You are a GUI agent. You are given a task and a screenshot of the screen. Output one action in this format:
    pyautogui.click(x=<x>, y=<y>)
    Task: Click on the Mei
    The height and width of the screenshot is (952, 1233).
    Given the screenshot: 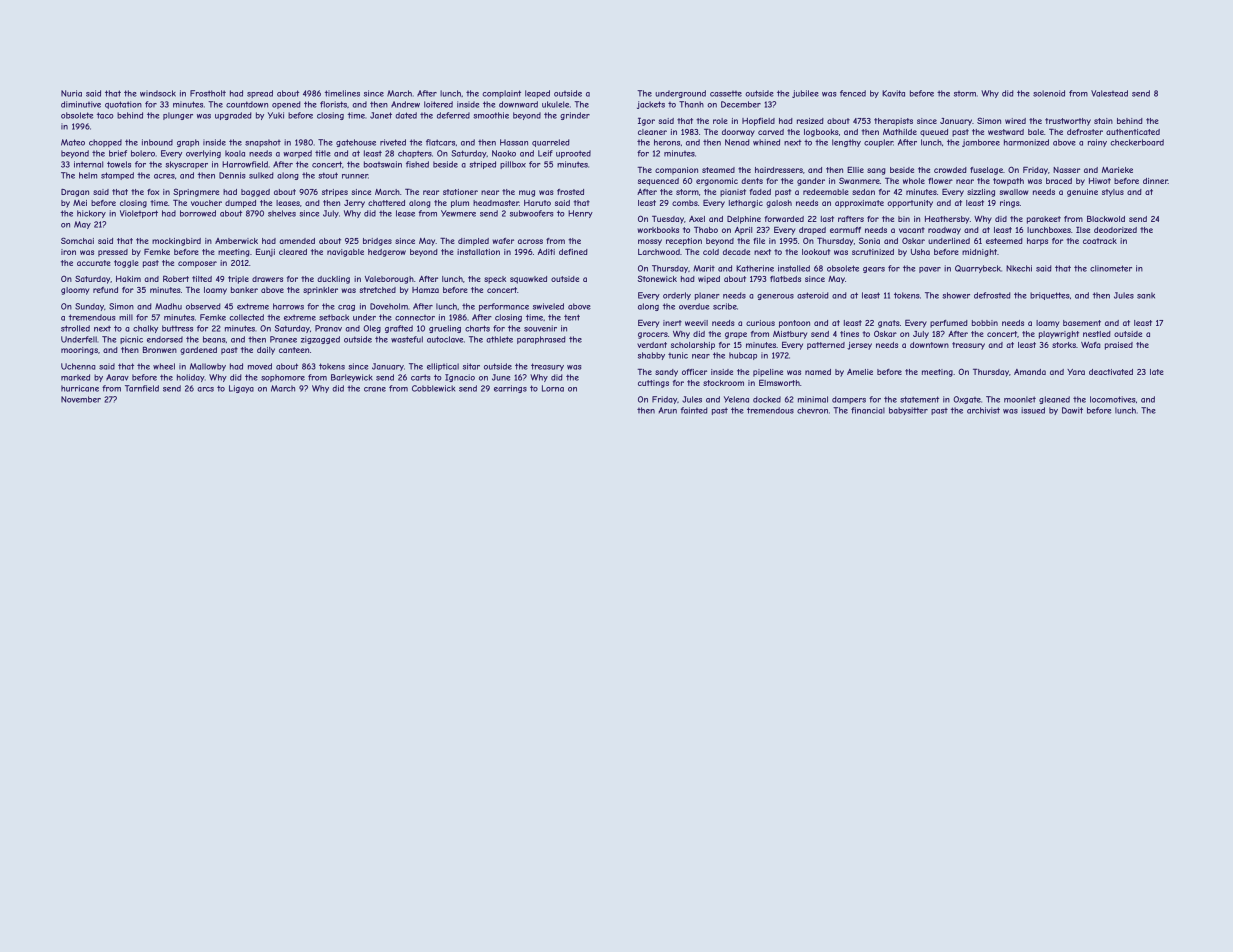 What is the action you would take?
    pyautogui.click(x=80, y=203)
